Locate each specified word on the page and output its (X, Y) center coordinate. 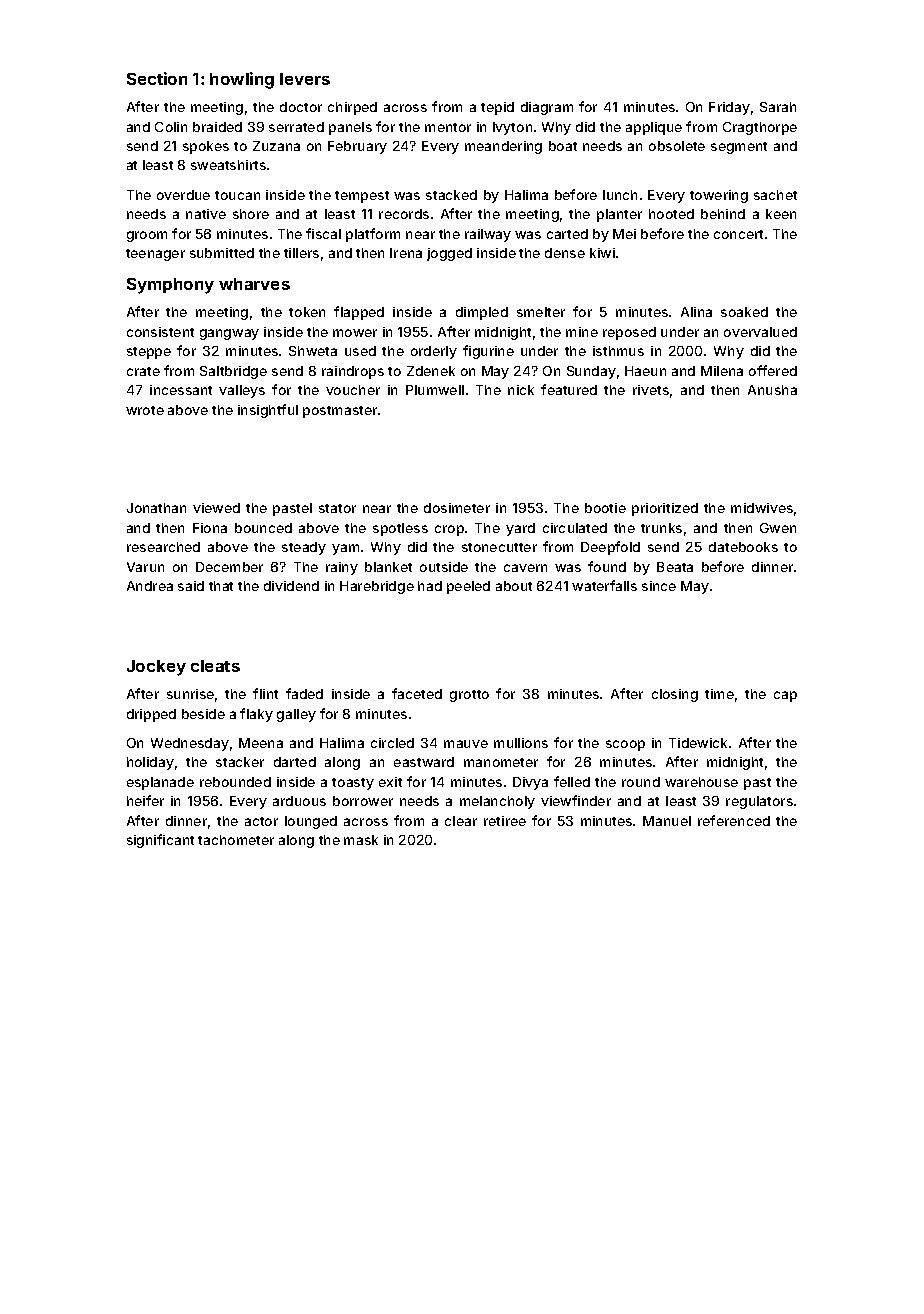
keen (781, 214)
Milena (722, 371)
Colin (171, 127)
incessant (181, 390)
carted (567, 234)
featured (569, 389)
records (404, 214)
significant (160, 841)
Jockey (156, 668)
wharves (254, 284)
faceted (417, 693)
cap (785, 696)
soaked (744, 312)
